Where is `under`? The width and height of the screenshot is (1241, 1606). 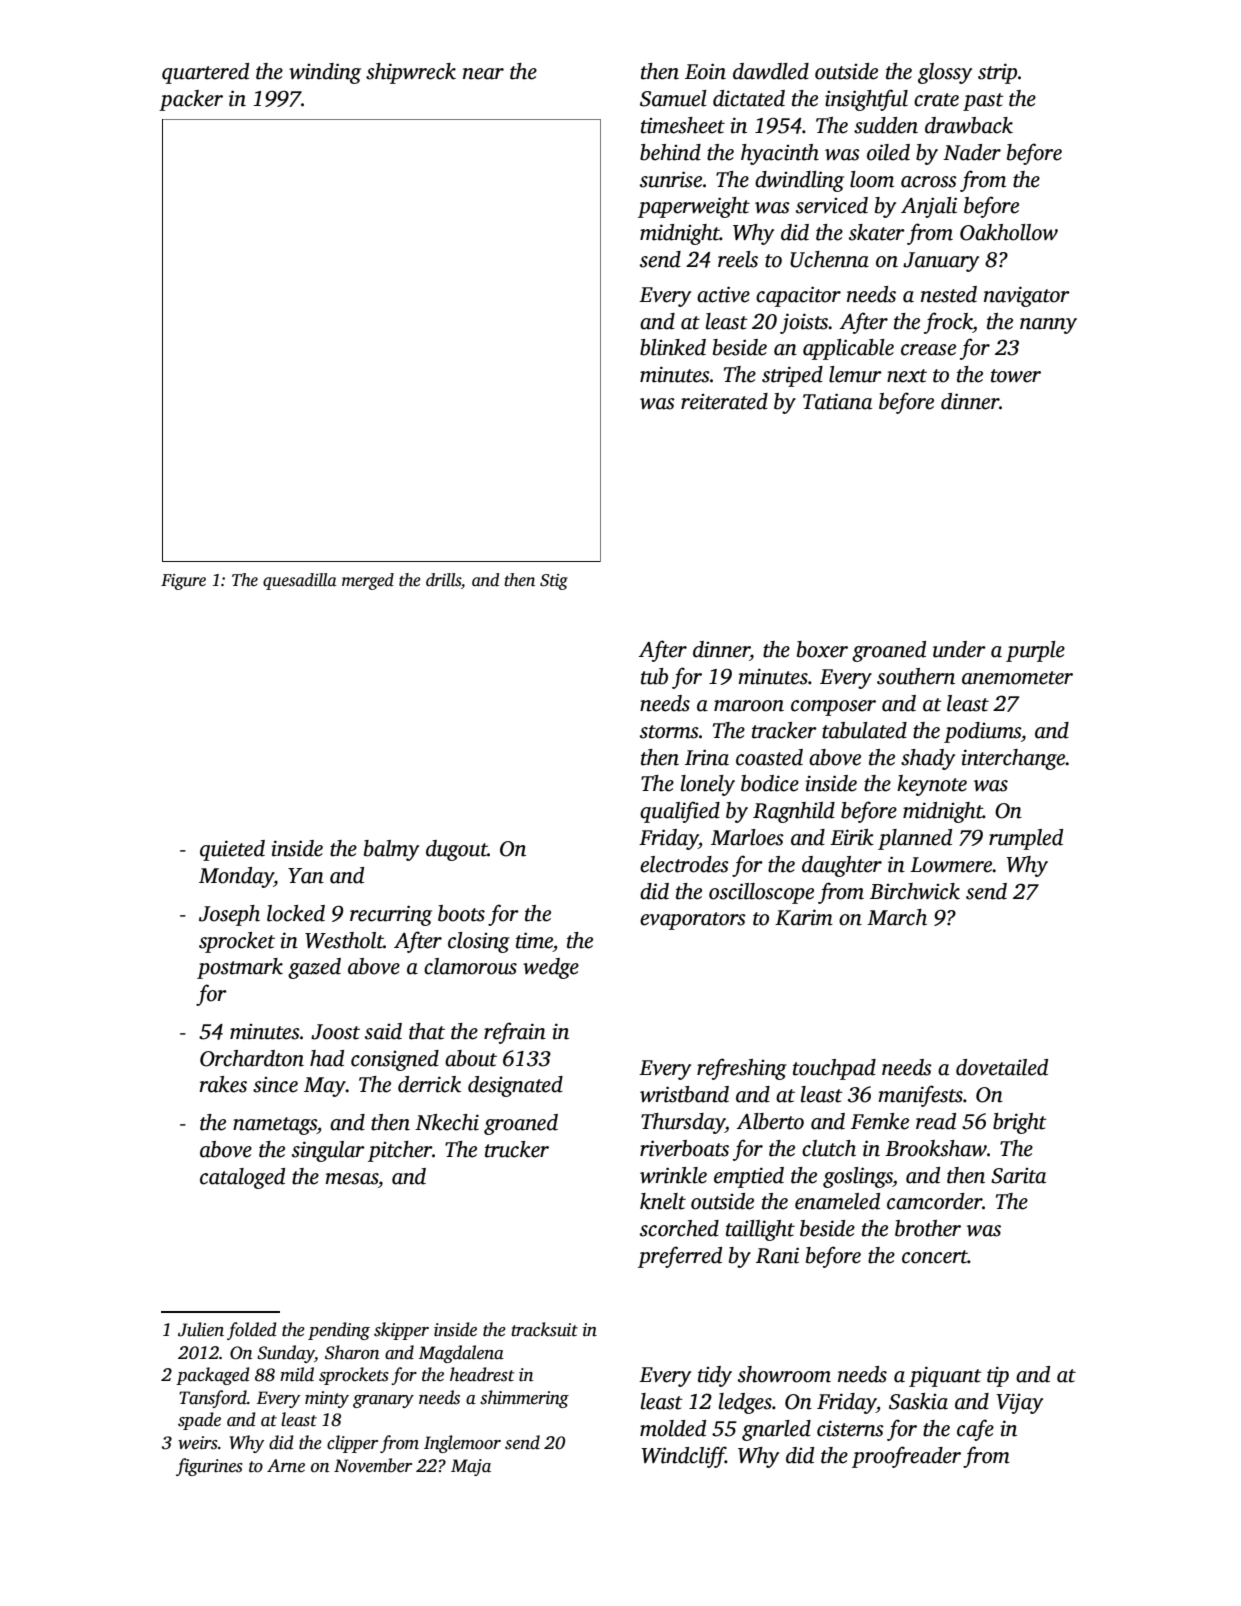
under is located at coordinates (959, 649).
